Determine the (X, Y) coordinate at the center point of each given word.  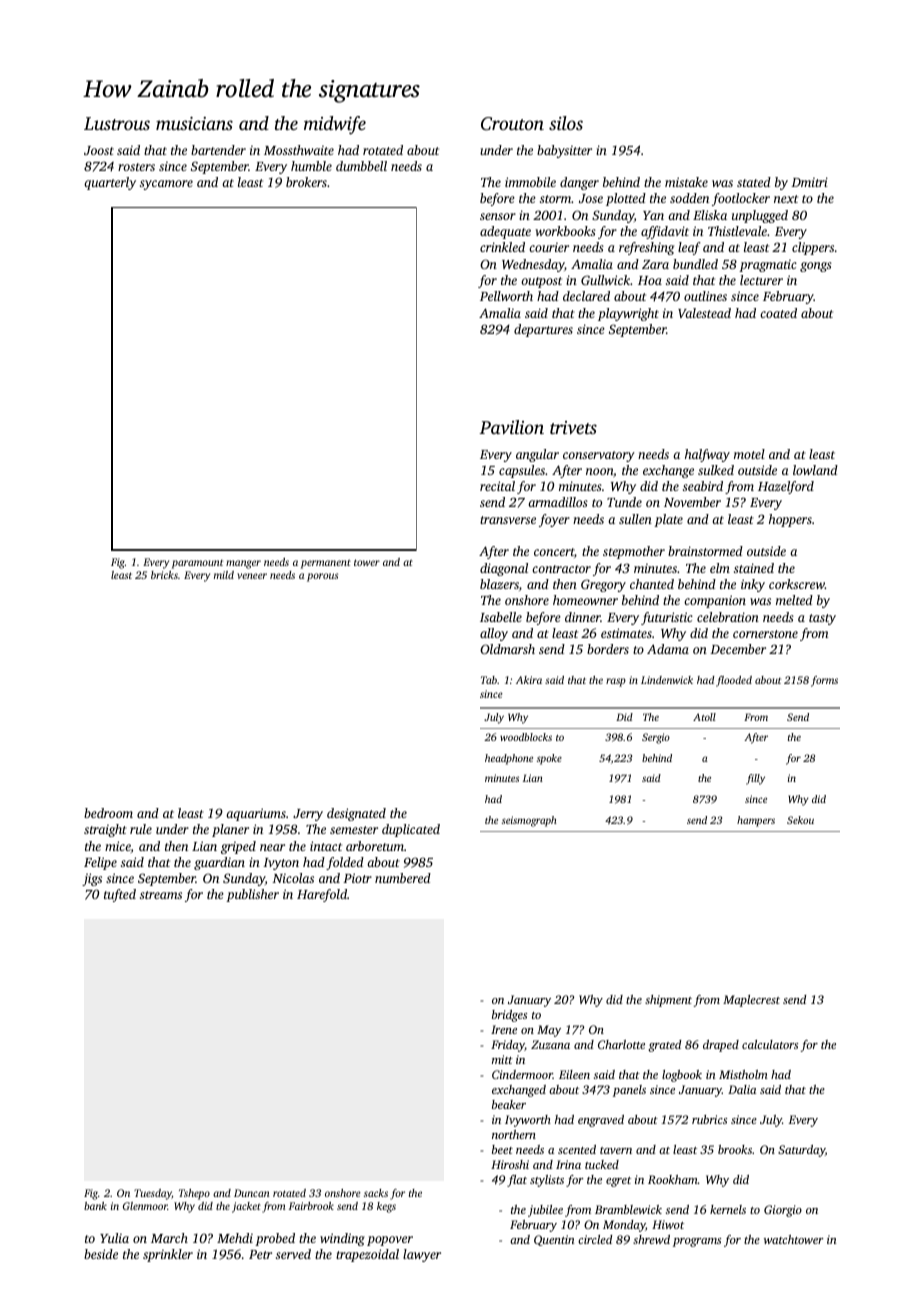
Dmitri (809, 182)
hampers (756, 821)
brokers (306, 182)
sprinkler (168, 1255)
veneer (252, 576)
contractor (561, 569)
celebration (728, 617)
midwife (335, 125)
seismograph (529, 821)
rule (141, 829)
